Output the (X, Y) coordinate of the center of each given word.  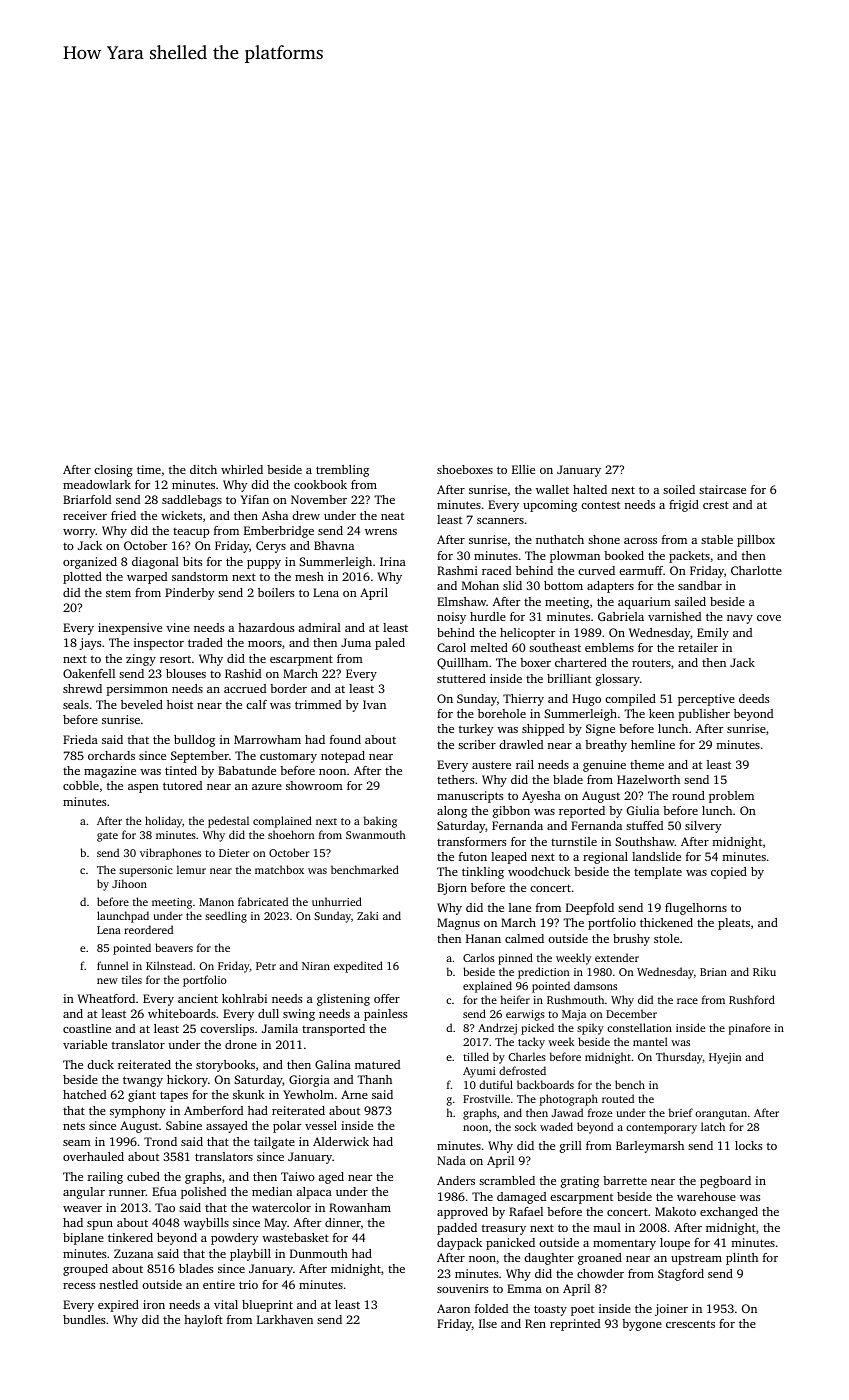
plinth (742, 1259)
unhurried (337, 901)
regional (605, 858)
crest (716, 505)
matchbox (279, 869)
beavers (174, 947)
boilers (276, 592)
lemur (191, 869)
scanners (500, 521)
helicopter (528, 634)
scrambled (507, 1180)
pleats (734, 924)
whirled (242, 469)
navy (740, 619)
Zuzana (133, 1253)
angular (84, 1193)
